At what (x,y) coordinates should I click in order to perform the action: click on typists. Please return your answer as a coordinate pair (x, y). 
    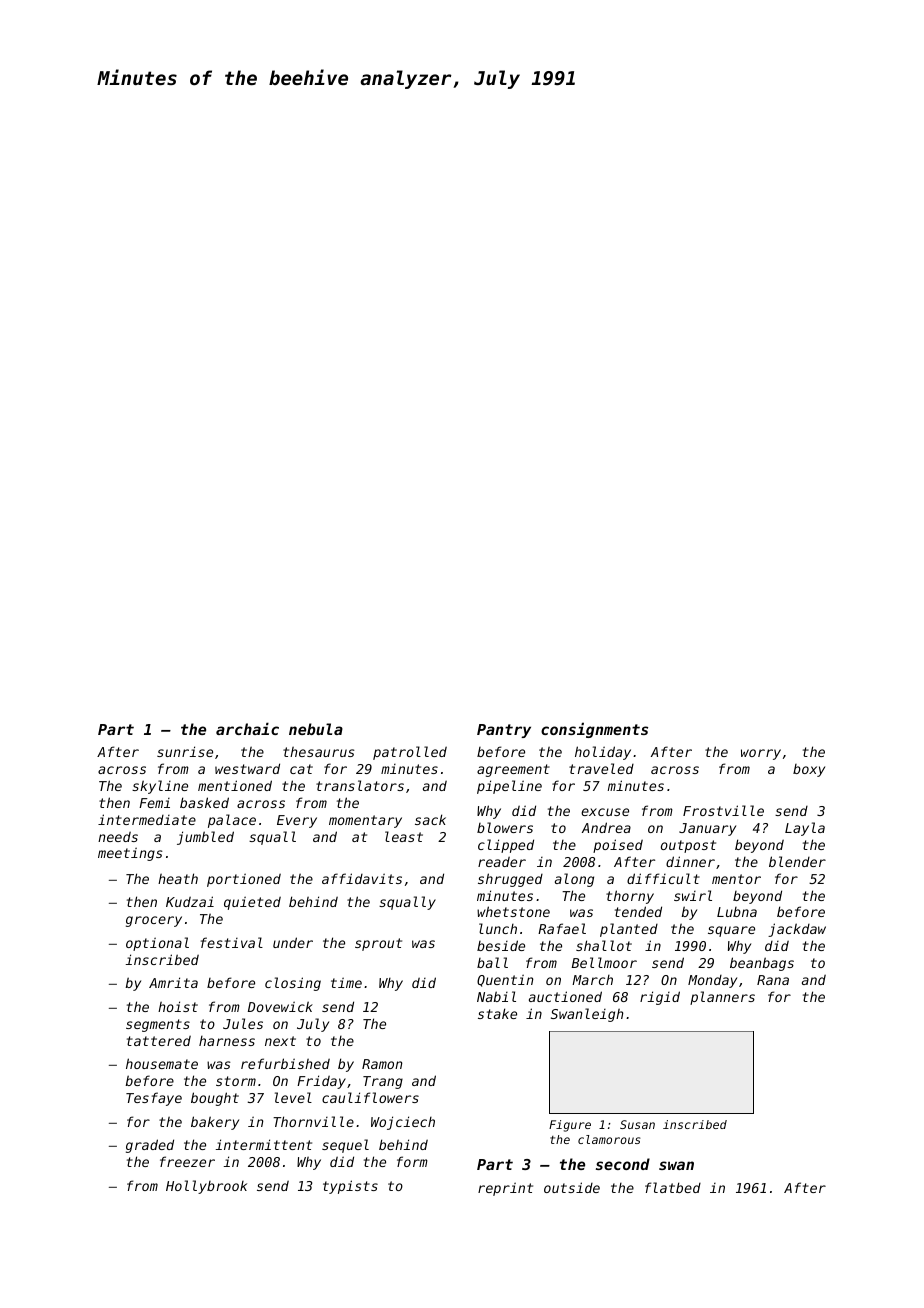
    Looking at the image, I should click on (350, 1187).
